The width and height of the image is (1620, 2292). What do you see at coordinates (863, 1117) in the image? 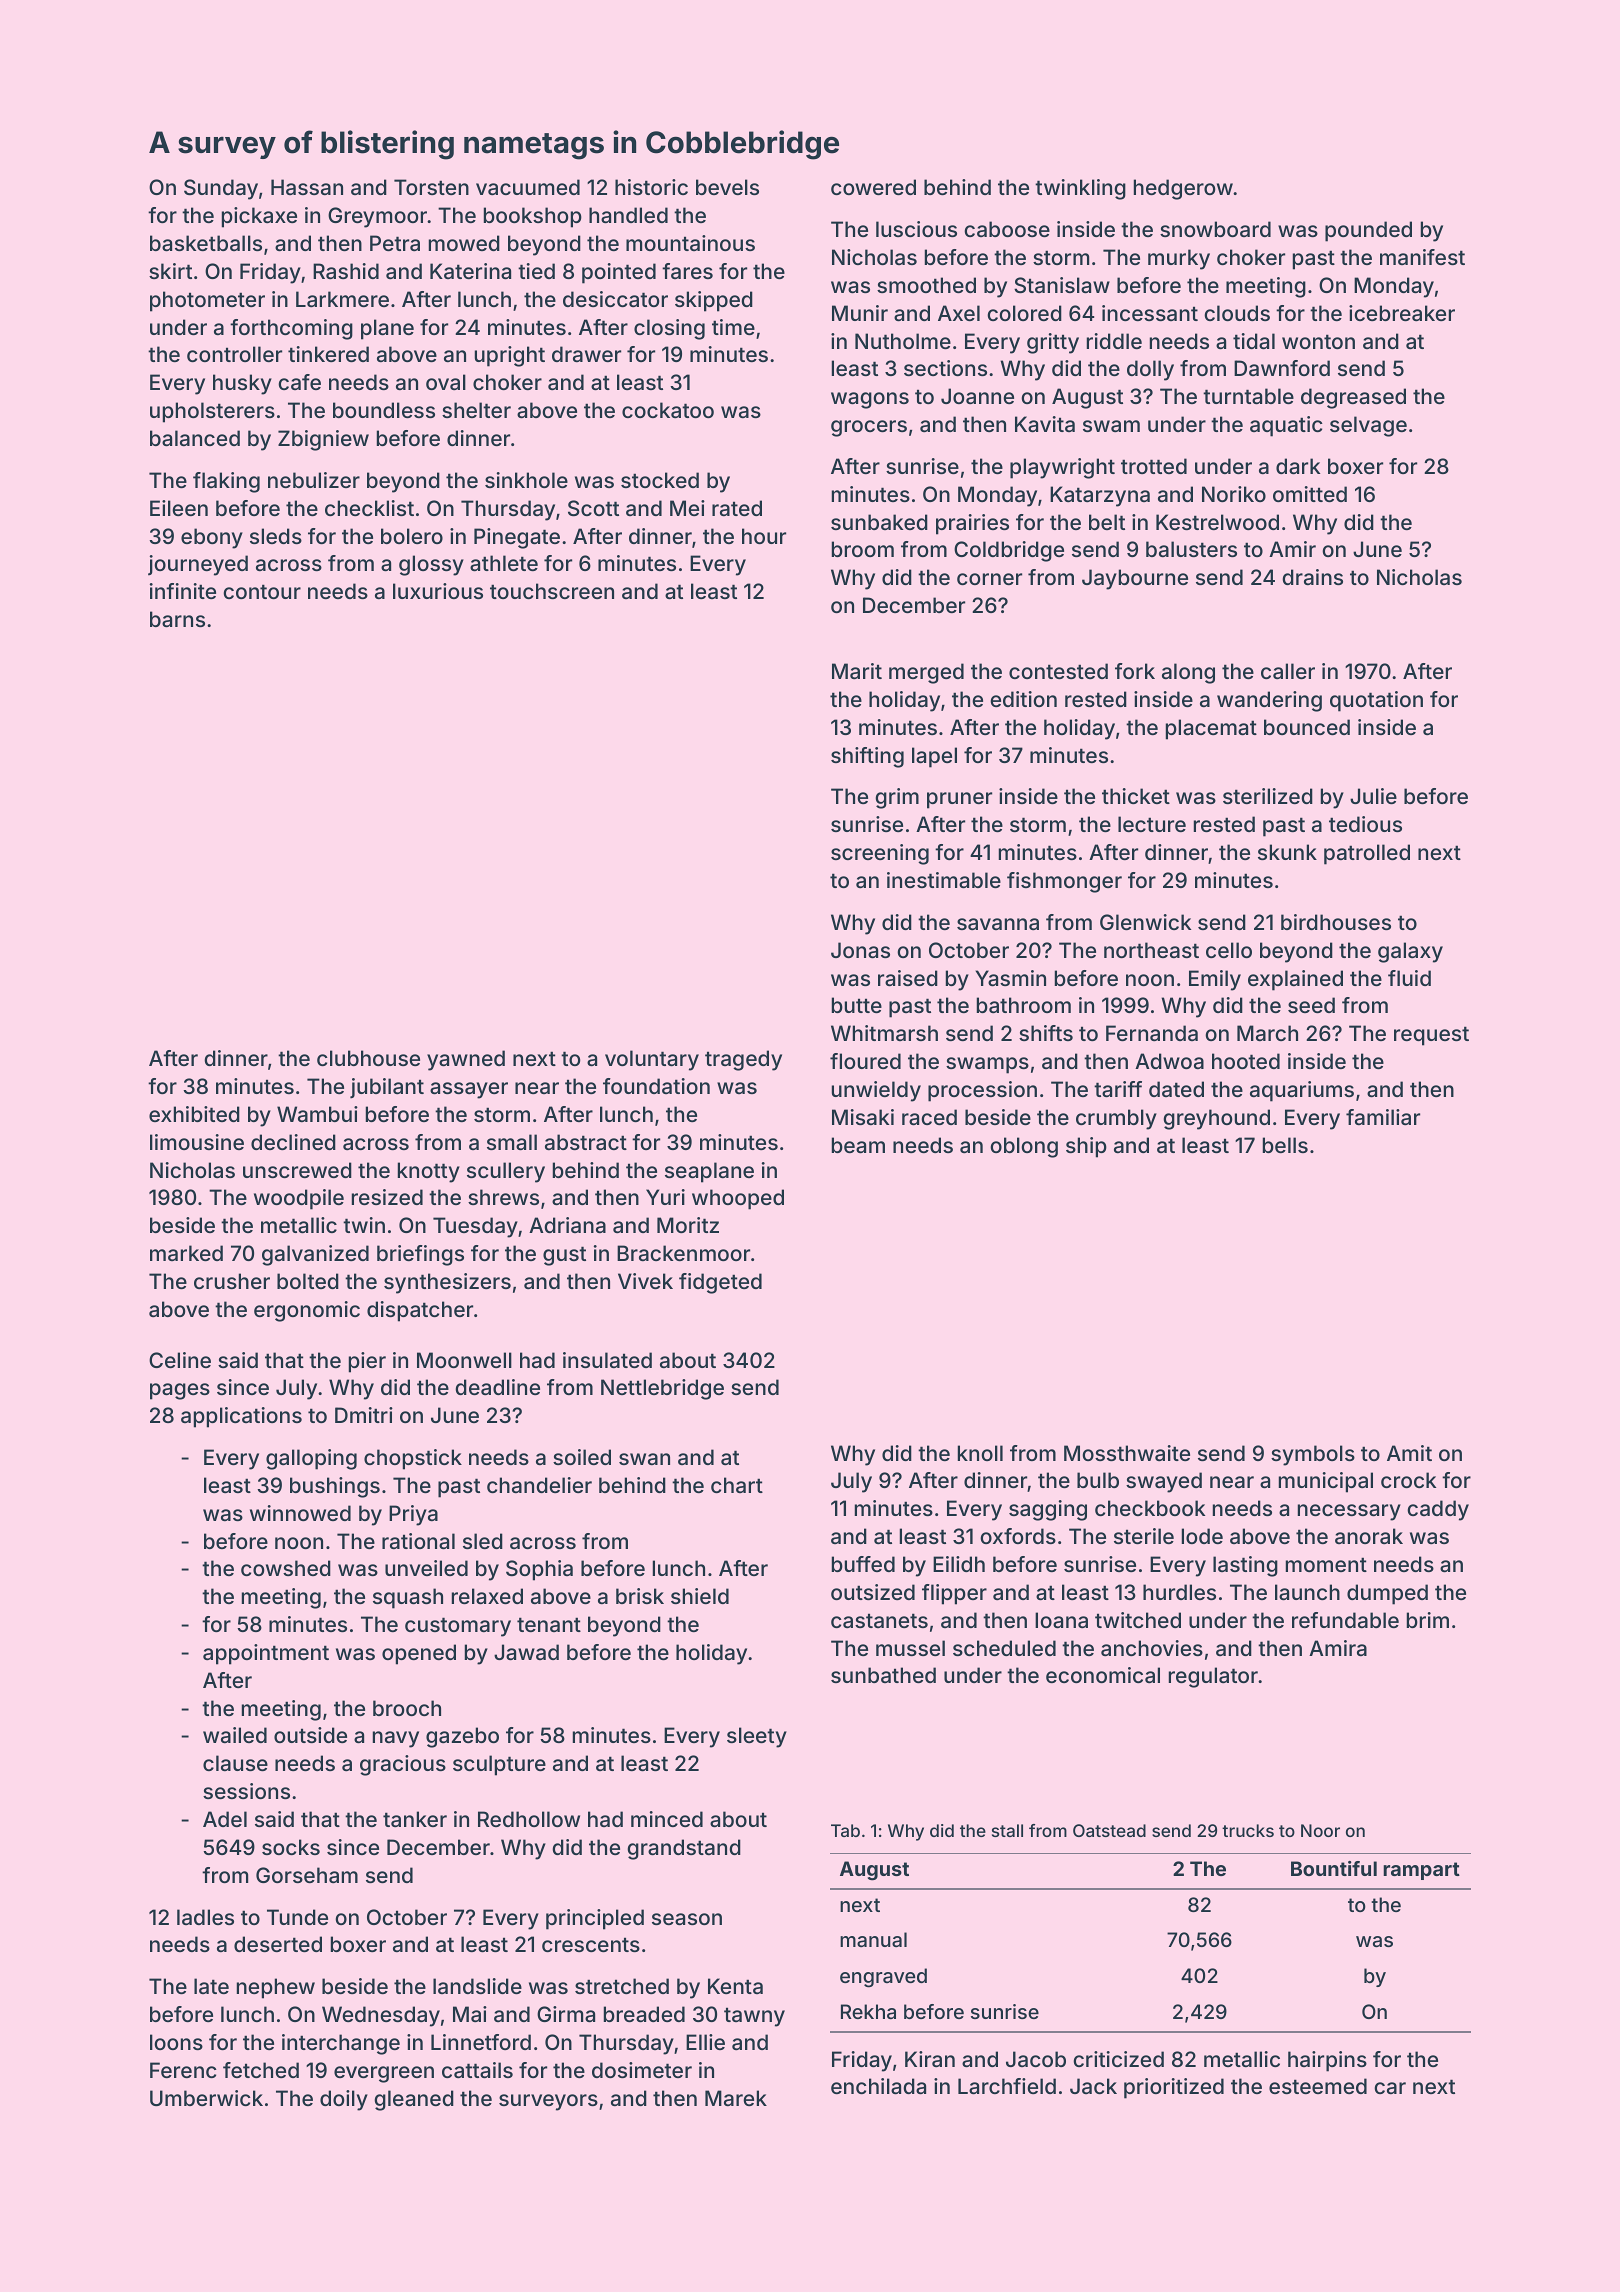
I see `Misaki` at bounding box center [863, 1117].
